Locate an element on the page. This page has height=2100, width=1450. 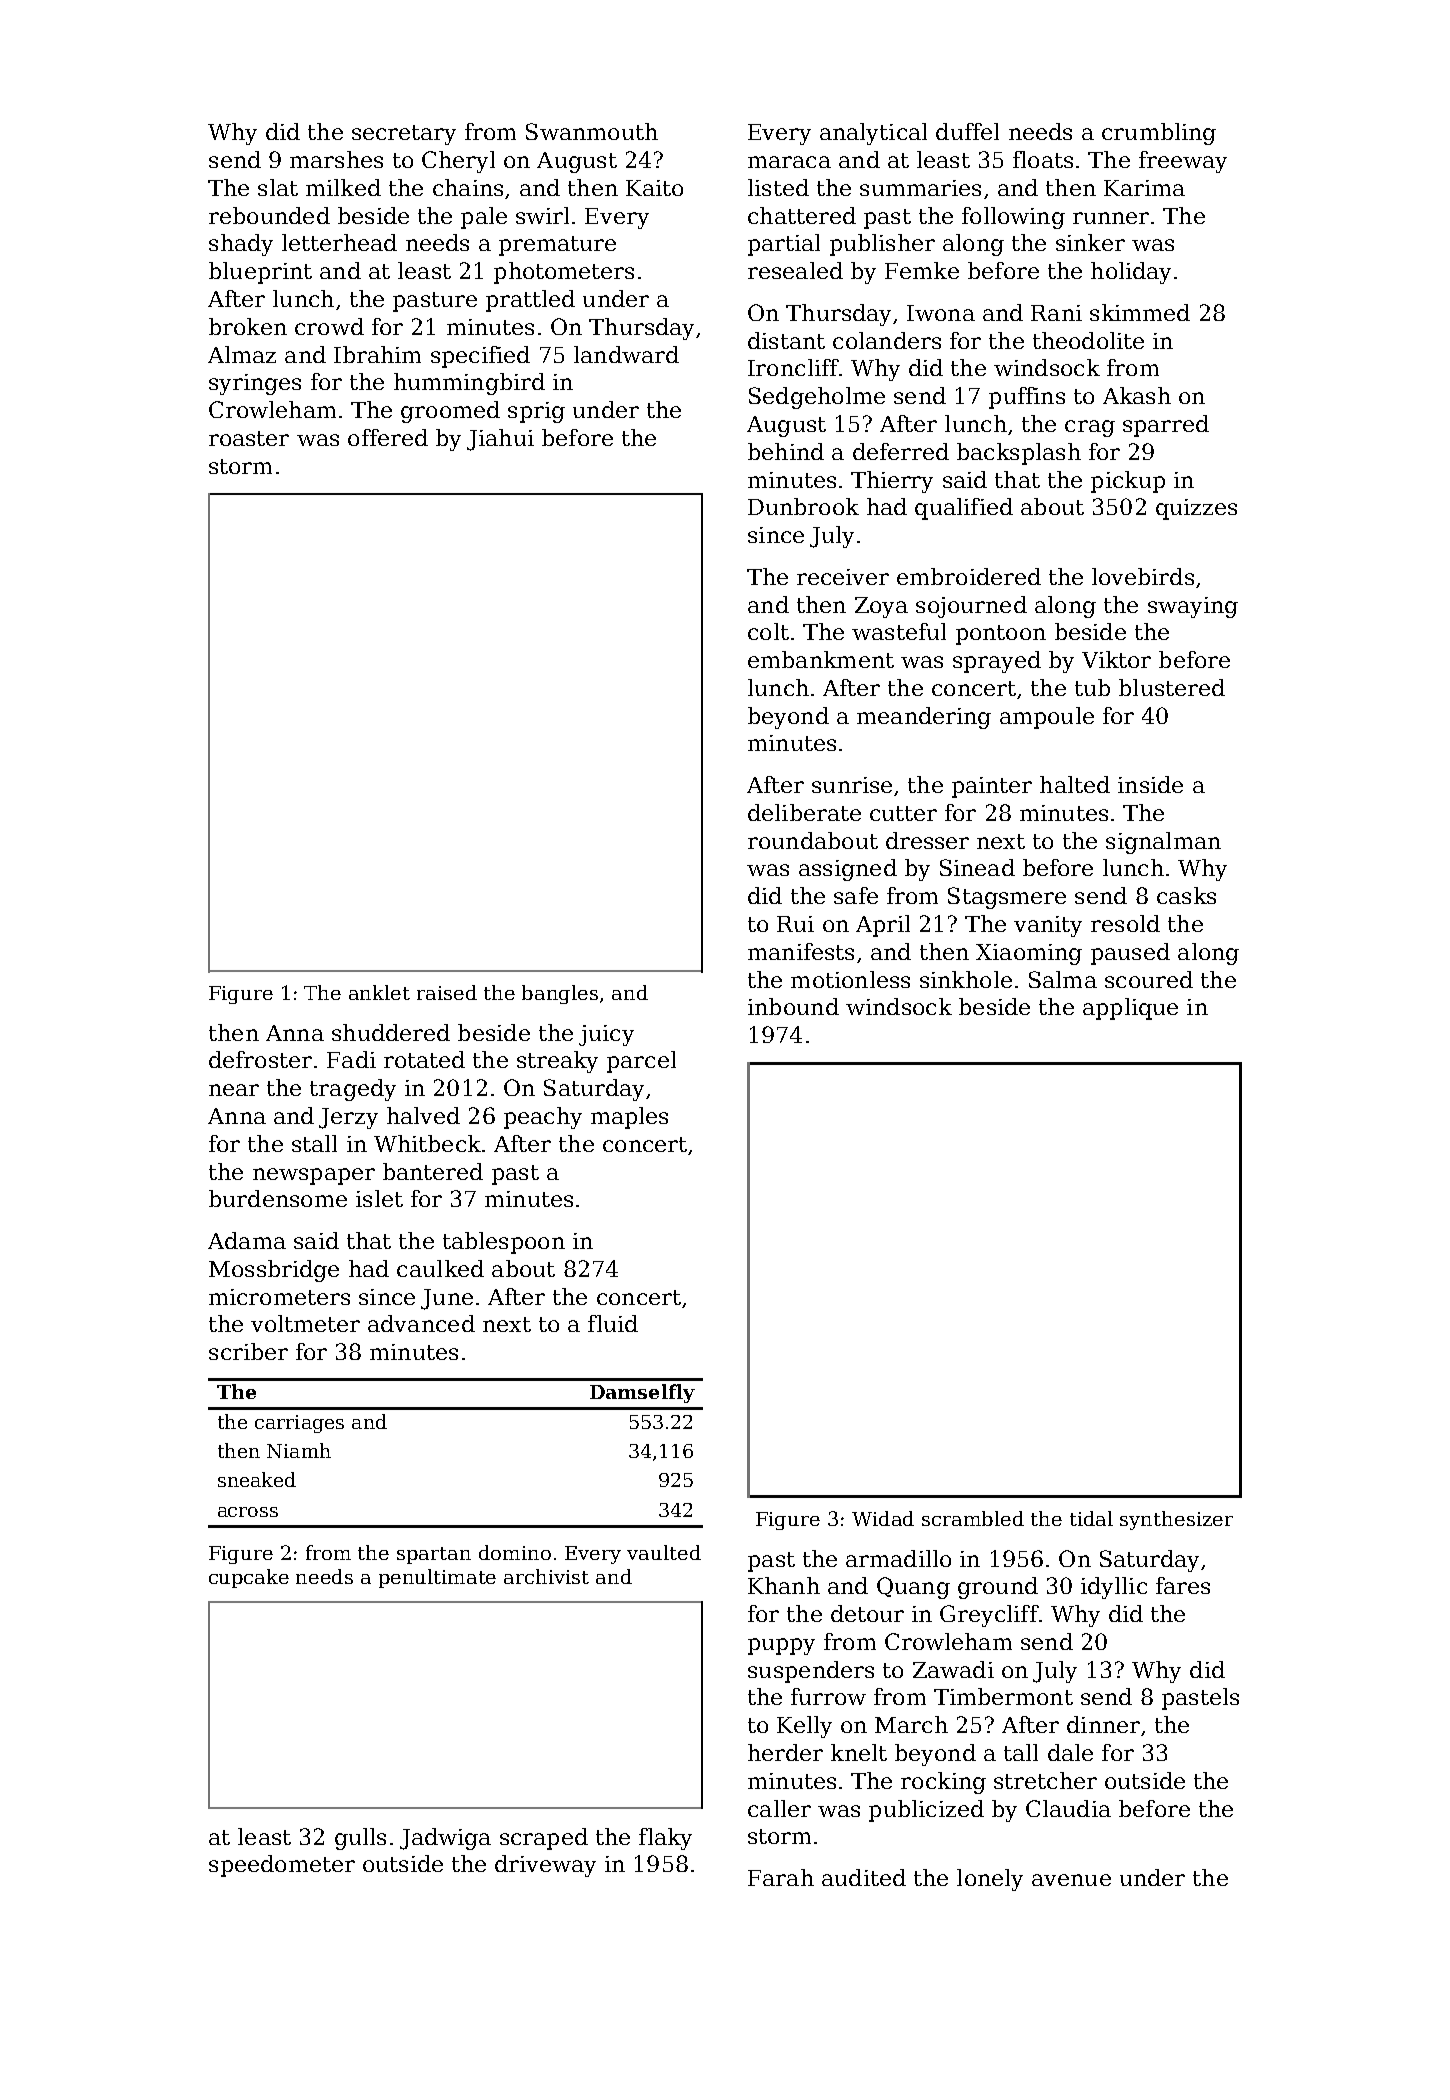
sneaked is located at coordinates (257, 1479).
